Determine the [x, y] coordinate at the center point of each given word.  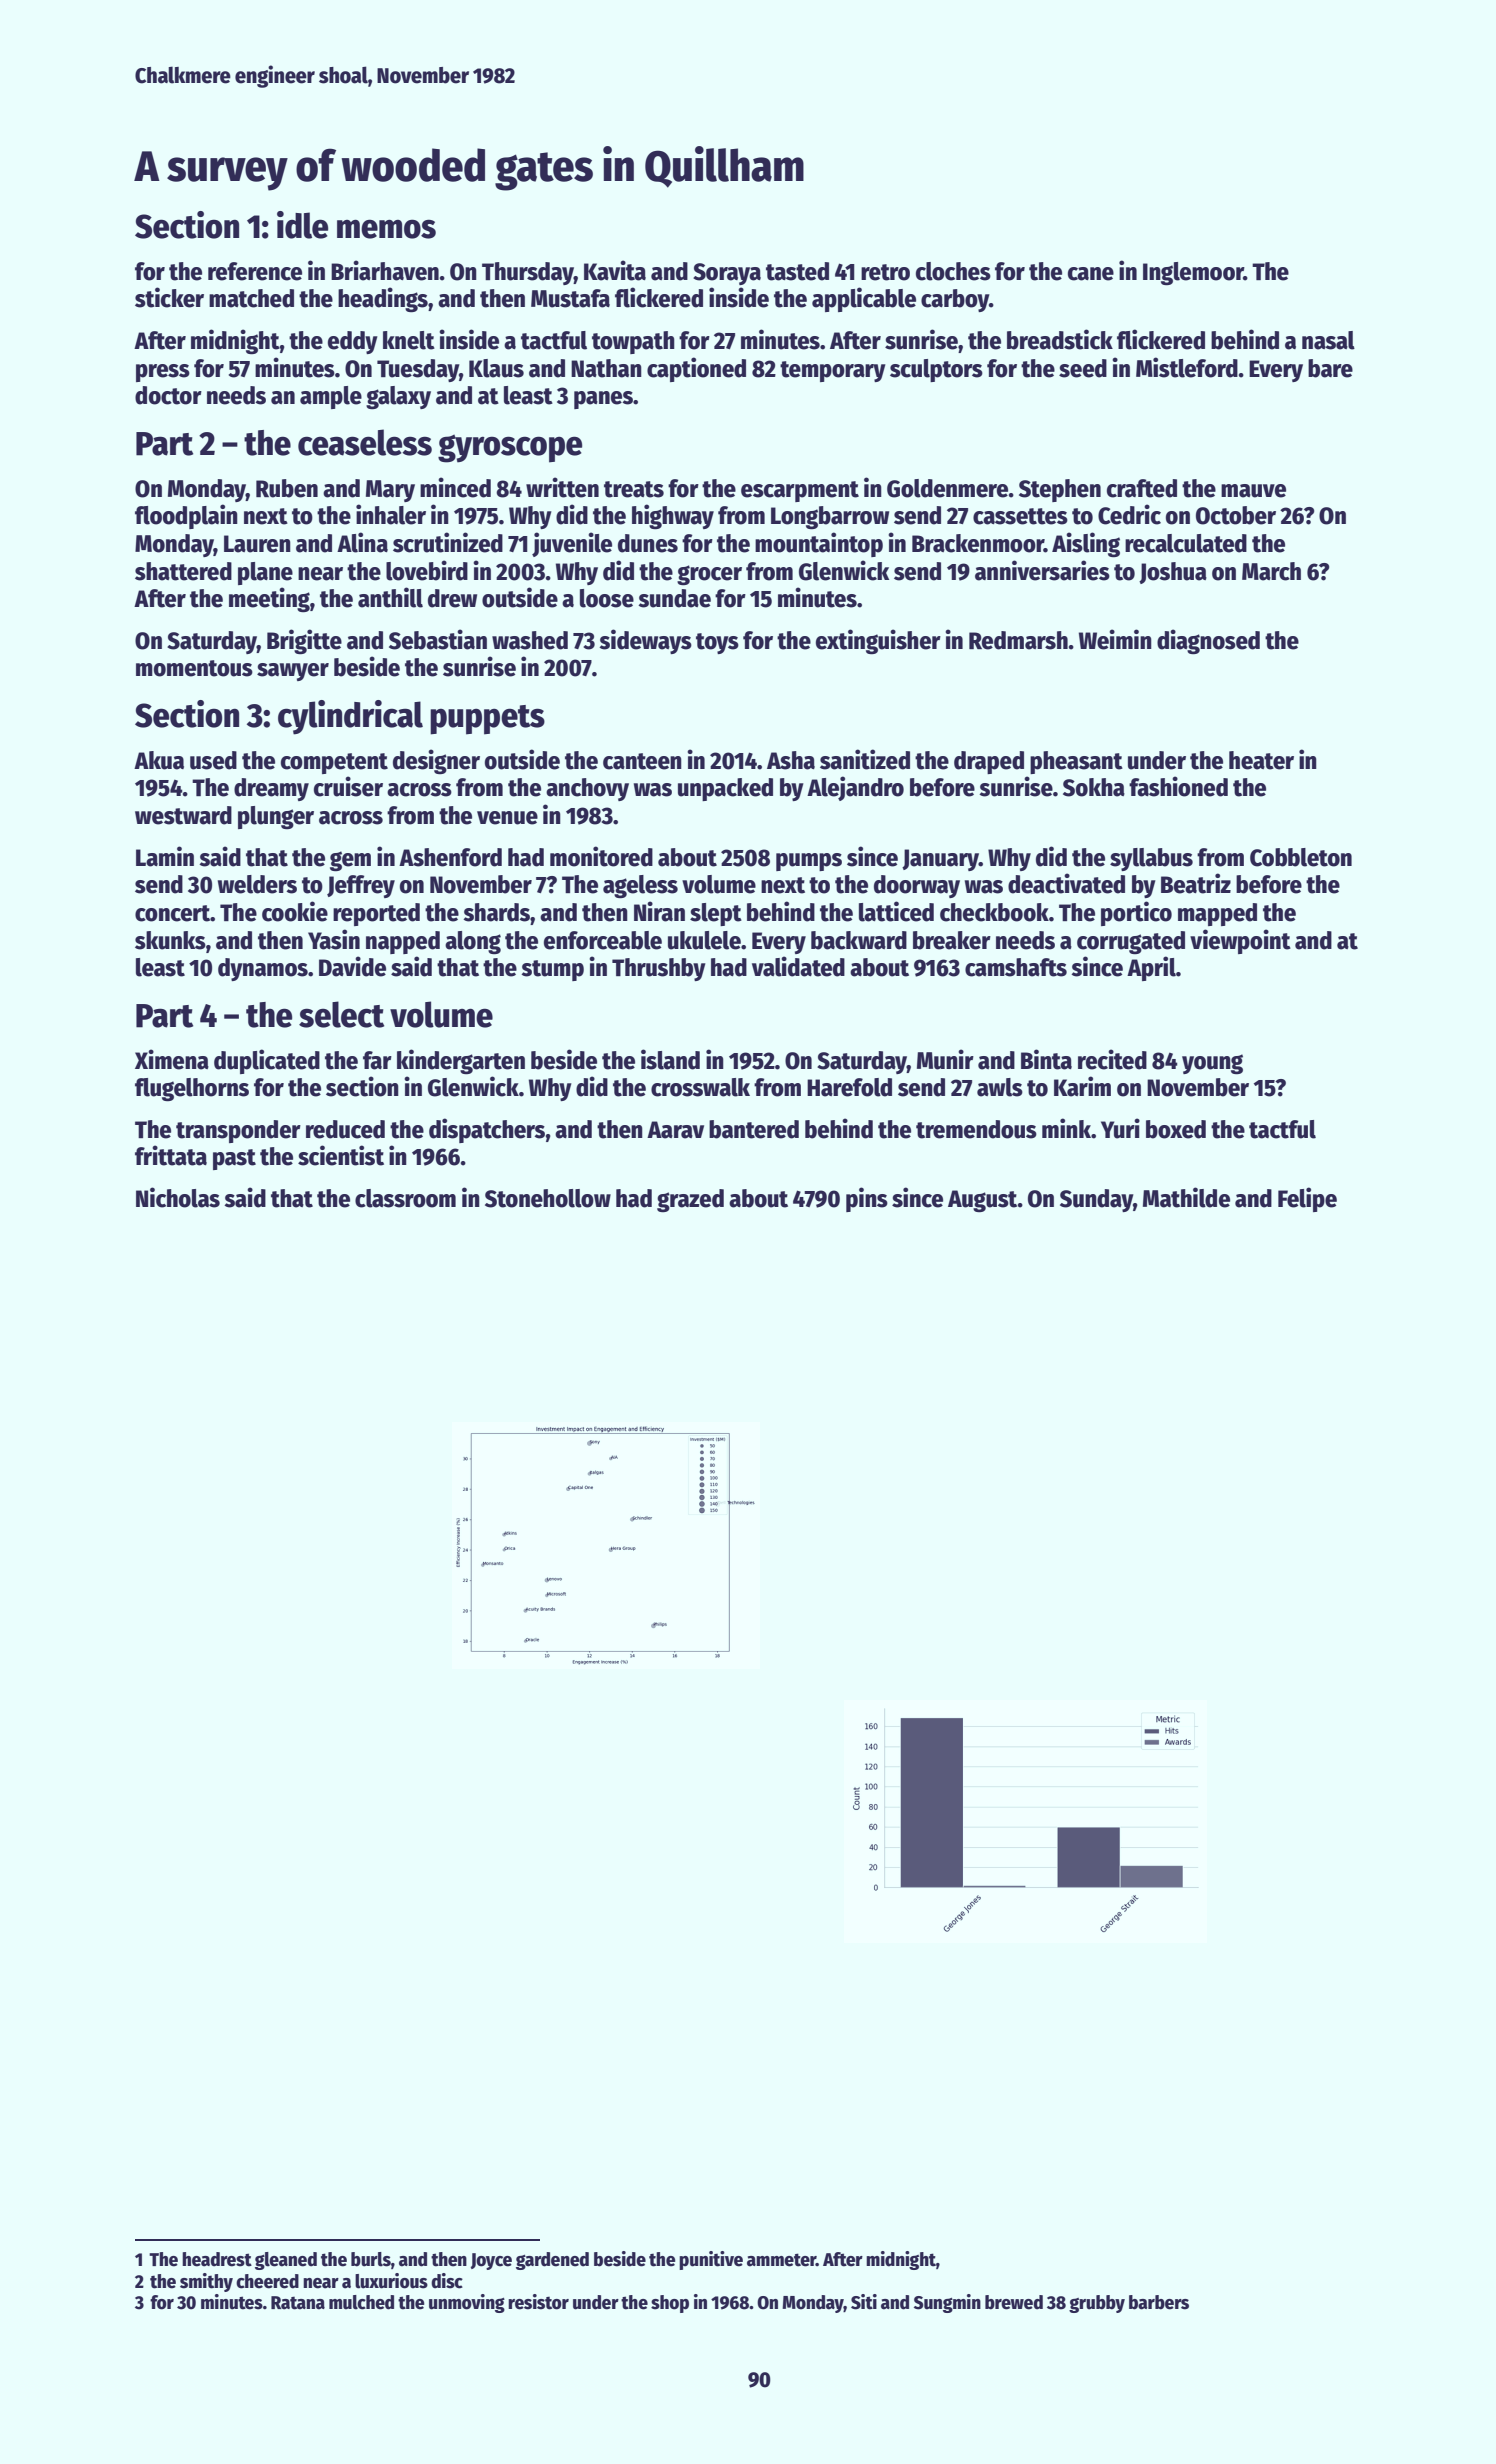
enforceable [603, 940]
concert [172, 913]
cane [1091, 274]
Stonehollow [548, 1198]
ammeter [781, 2260]
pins [867, 1199]
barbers [1159, 2302]
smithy [206, 2282]
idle [302, 225]
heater [1261, 760]
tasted [797, 271]
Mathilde [1186, 1197]
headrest [217, 2259]
